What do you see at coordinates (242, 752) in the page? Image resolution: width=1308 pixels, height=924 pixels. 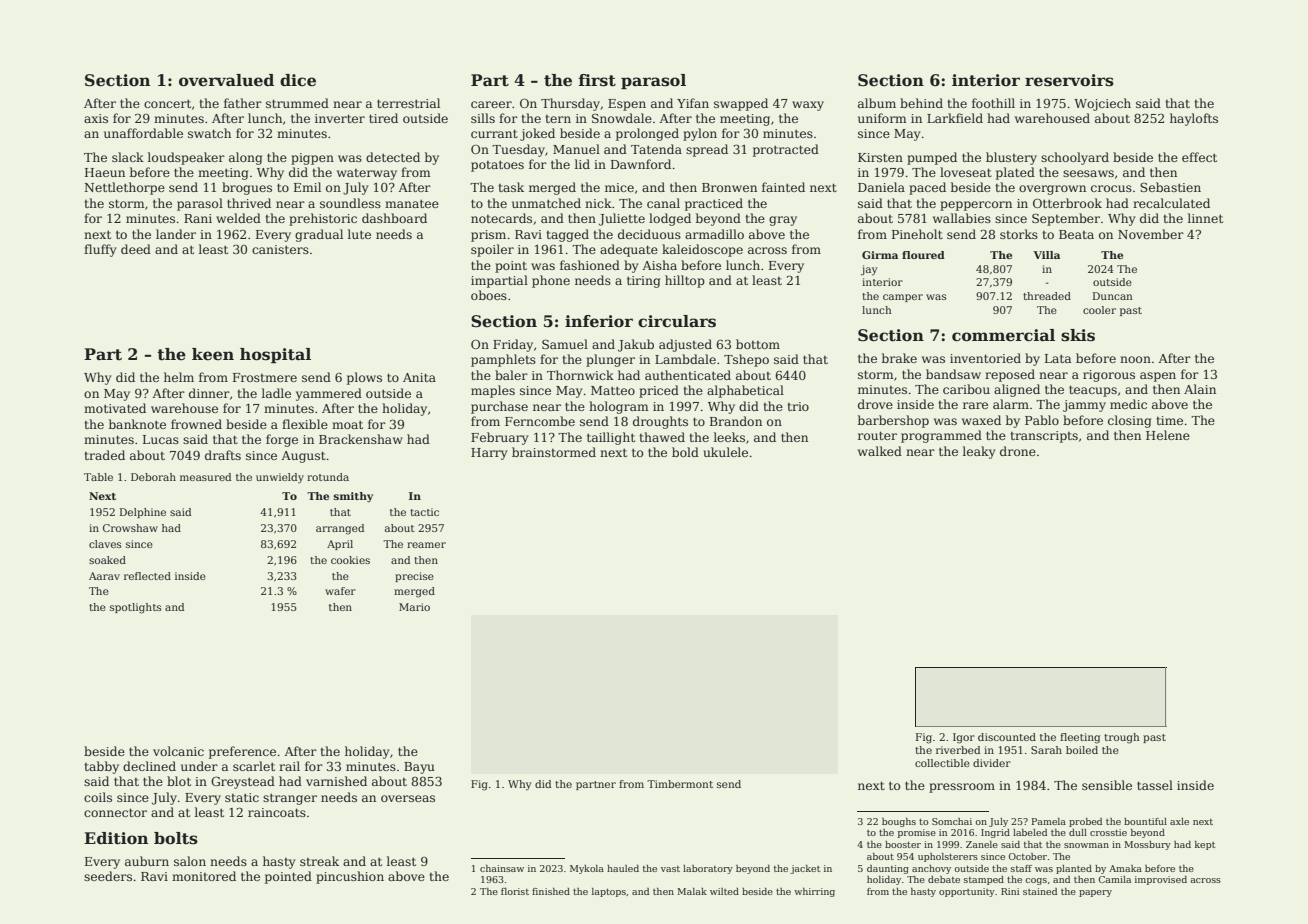 I see `preference` at bounding box center [242, 752].
